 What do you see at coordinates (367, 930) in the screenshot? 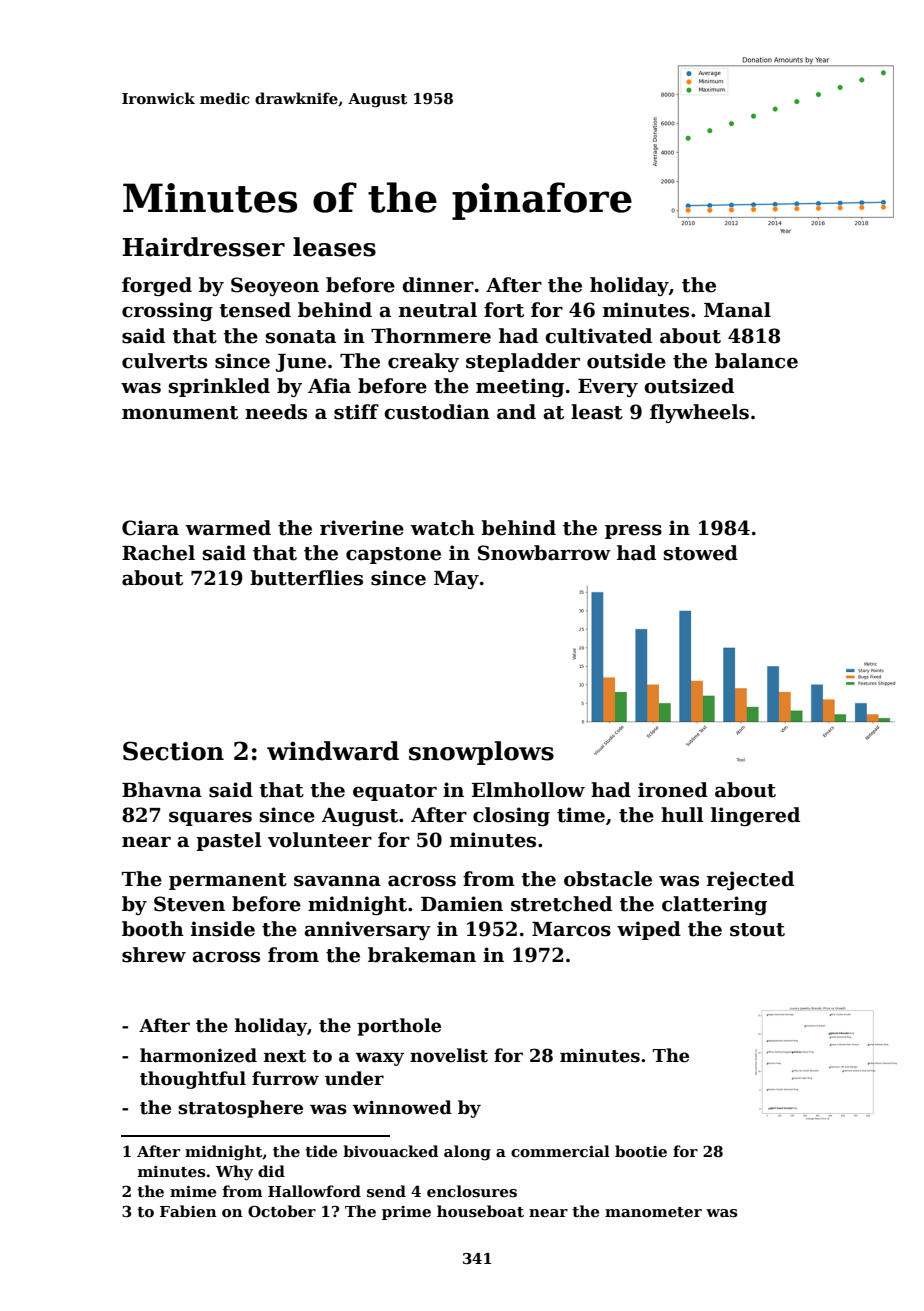
I see `anniversary` at bounding box center [367, 930].
